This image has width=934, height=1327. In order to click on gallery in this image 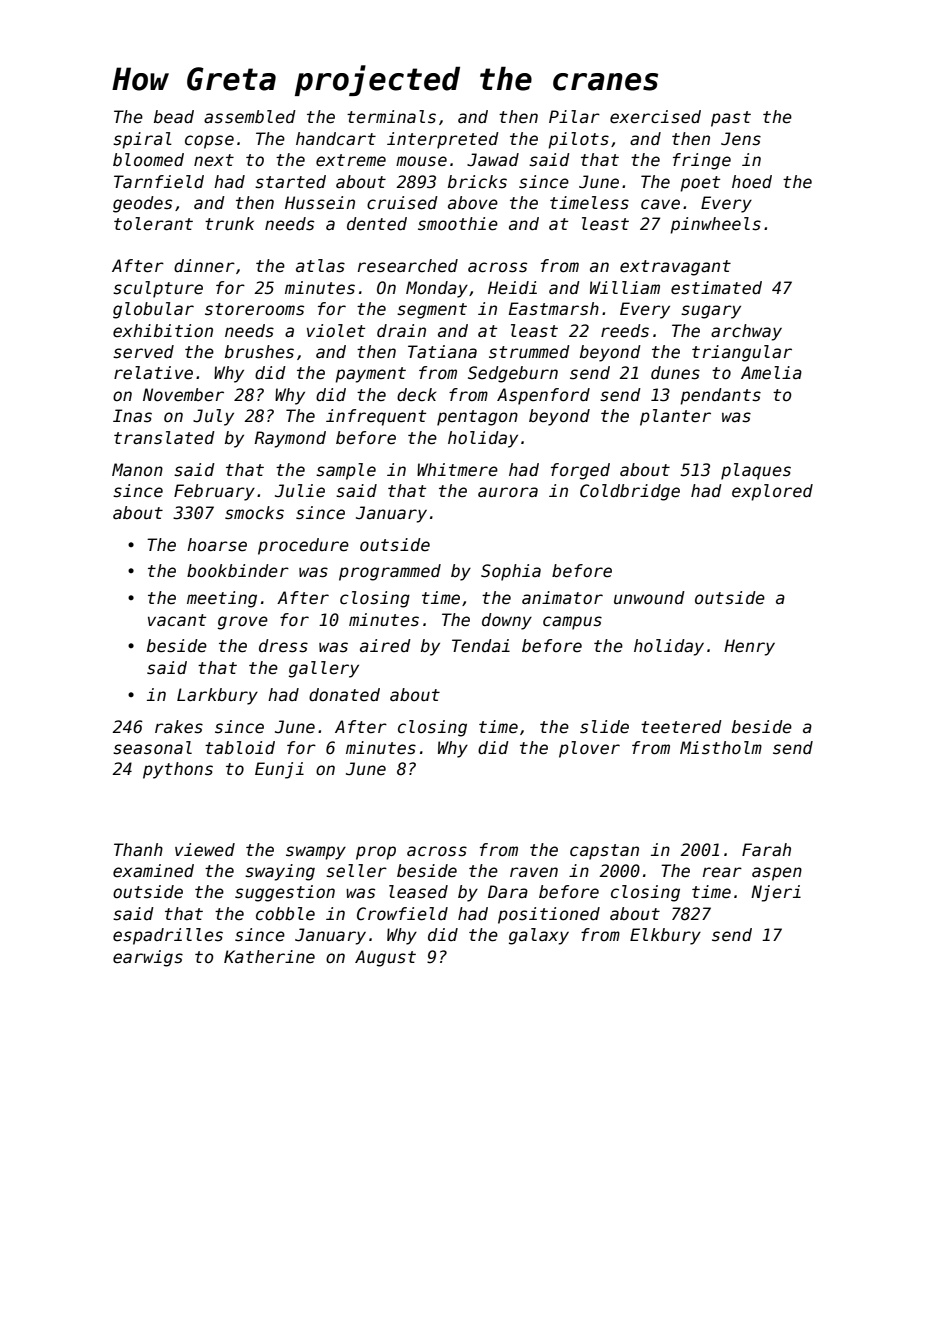, I will do `click(324, 669)`.
